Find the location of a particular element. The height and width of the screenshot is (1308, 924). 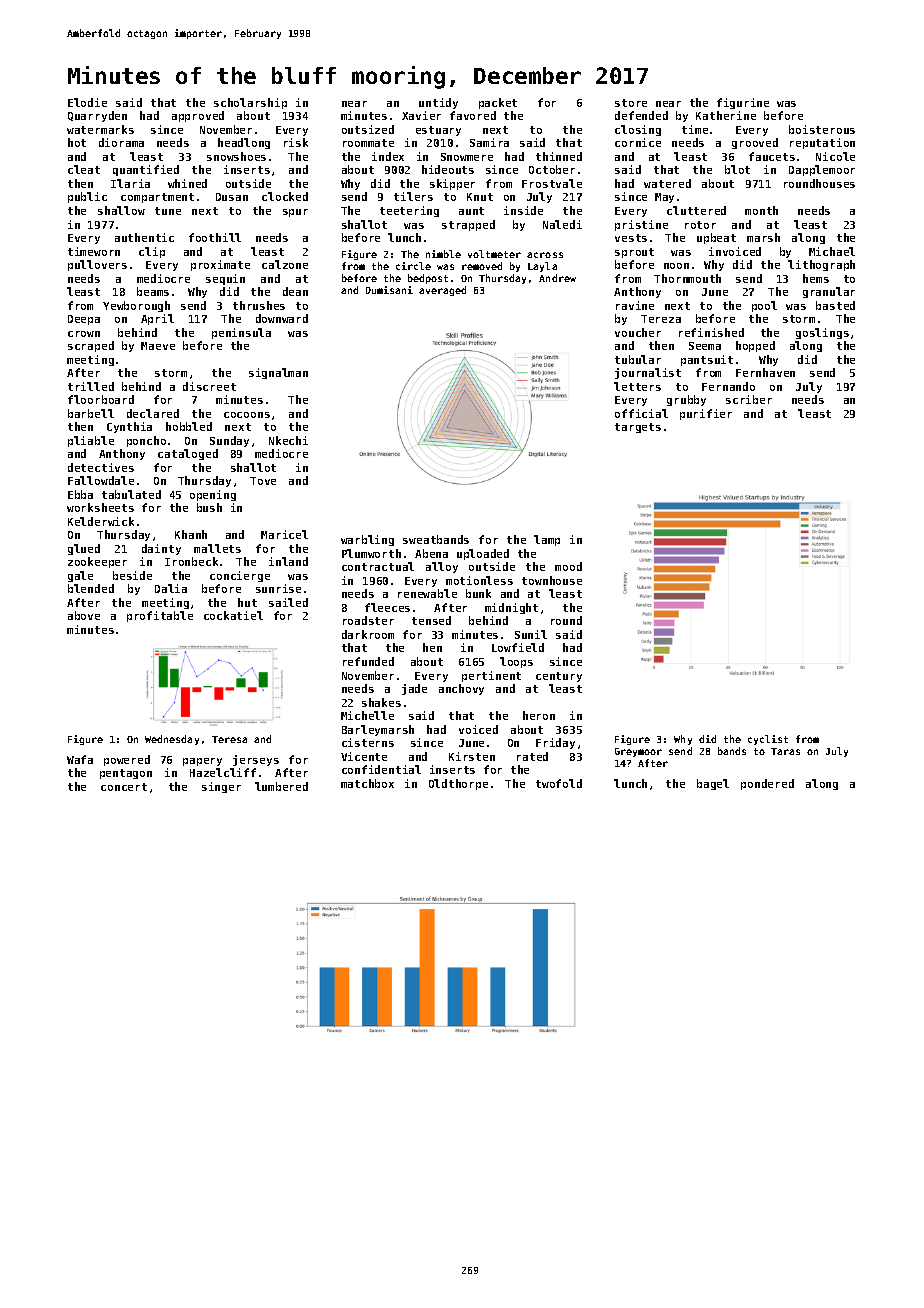

crown is located at coordinates (84, 334).
